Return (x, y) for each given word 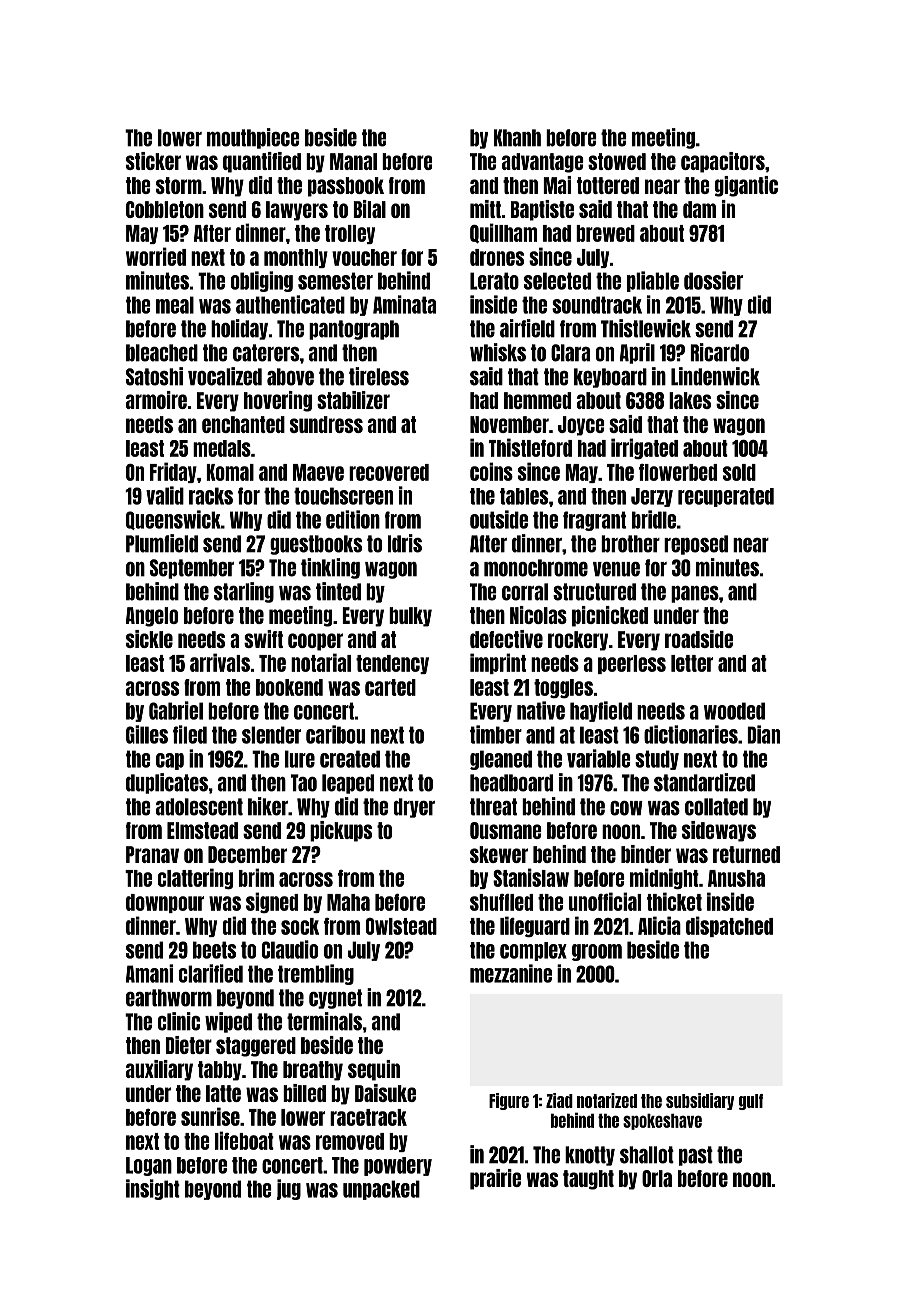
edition (353, 519)
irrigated (644, 448)
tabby (220, 1071)
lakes (690, 400)
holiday (239, 329)
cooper (315, 642)
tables (524, 496)
